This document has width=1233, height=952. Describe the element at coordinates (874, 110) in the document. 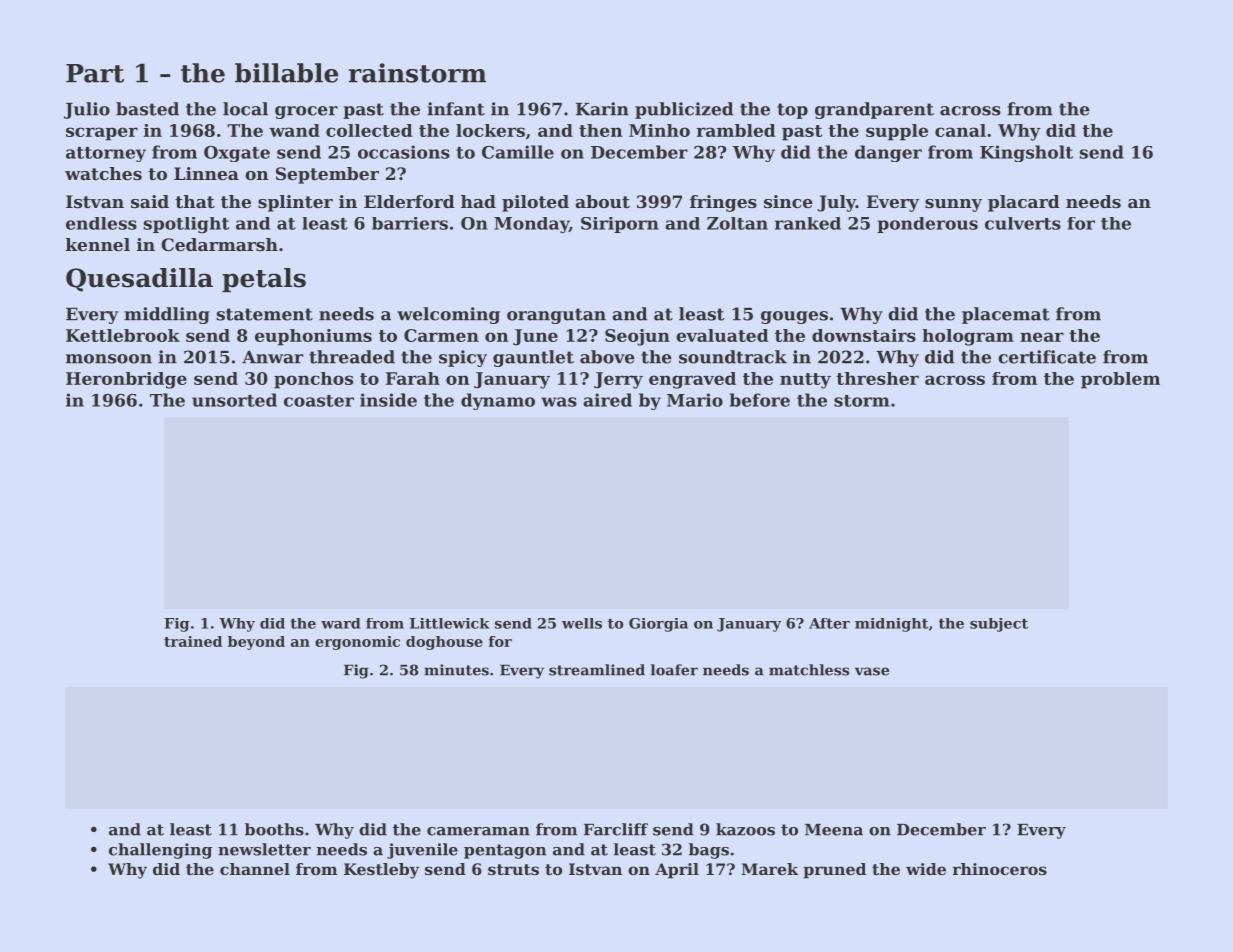

I see `grandparent` at that location.
